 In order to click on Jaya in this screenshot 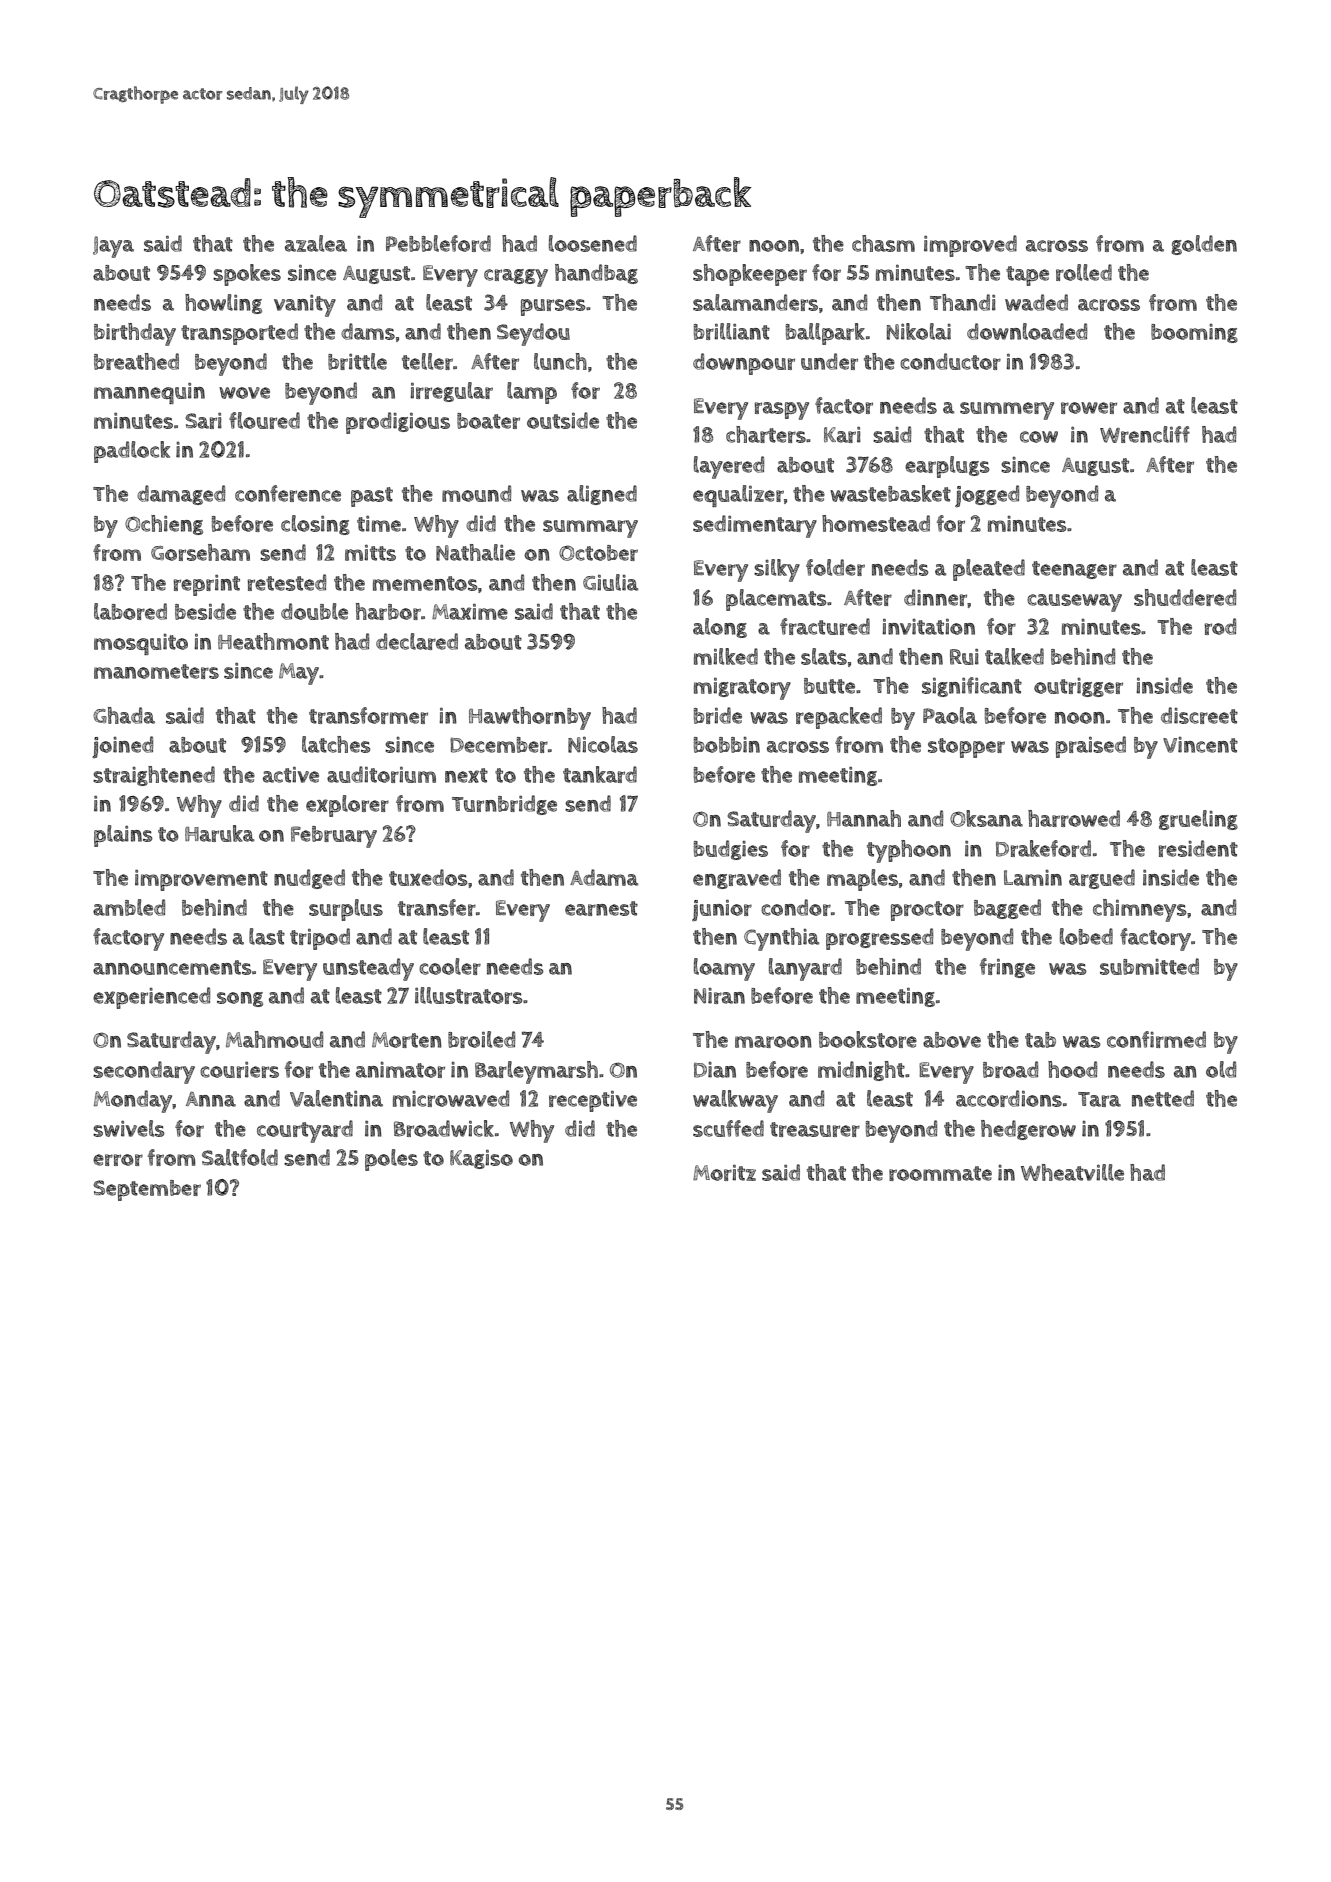, I will do `click(113, 247)`.
